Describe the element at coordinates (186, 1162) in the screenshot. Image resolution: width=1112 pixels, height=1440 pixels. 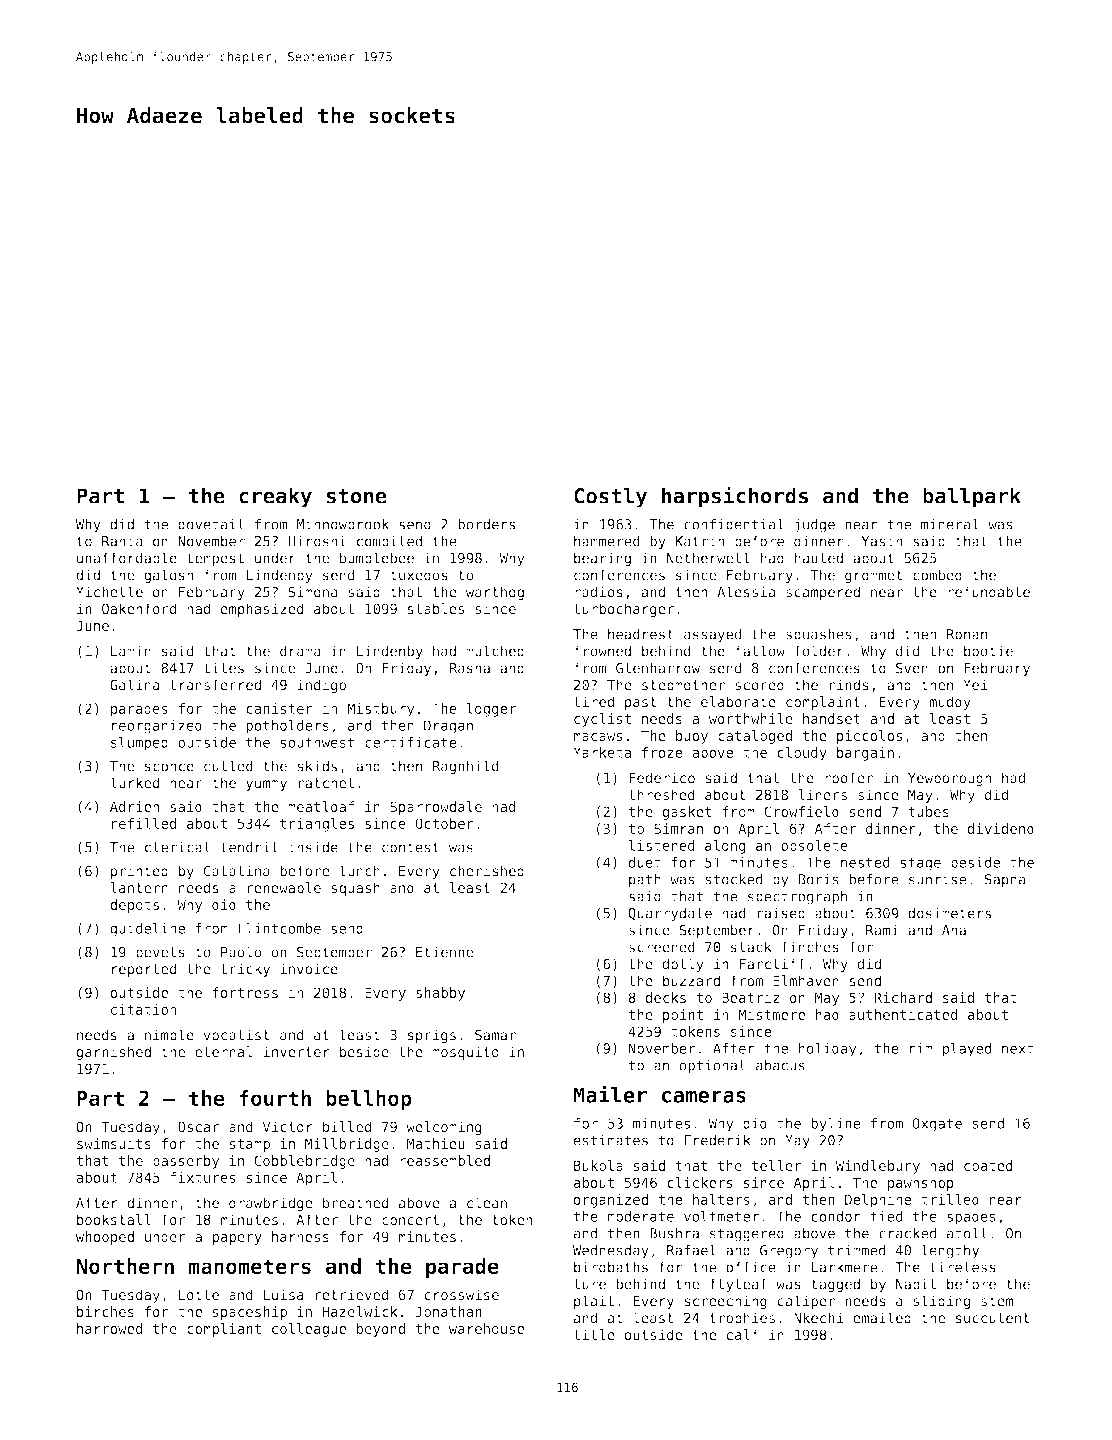
I see `passerby` at that location.
